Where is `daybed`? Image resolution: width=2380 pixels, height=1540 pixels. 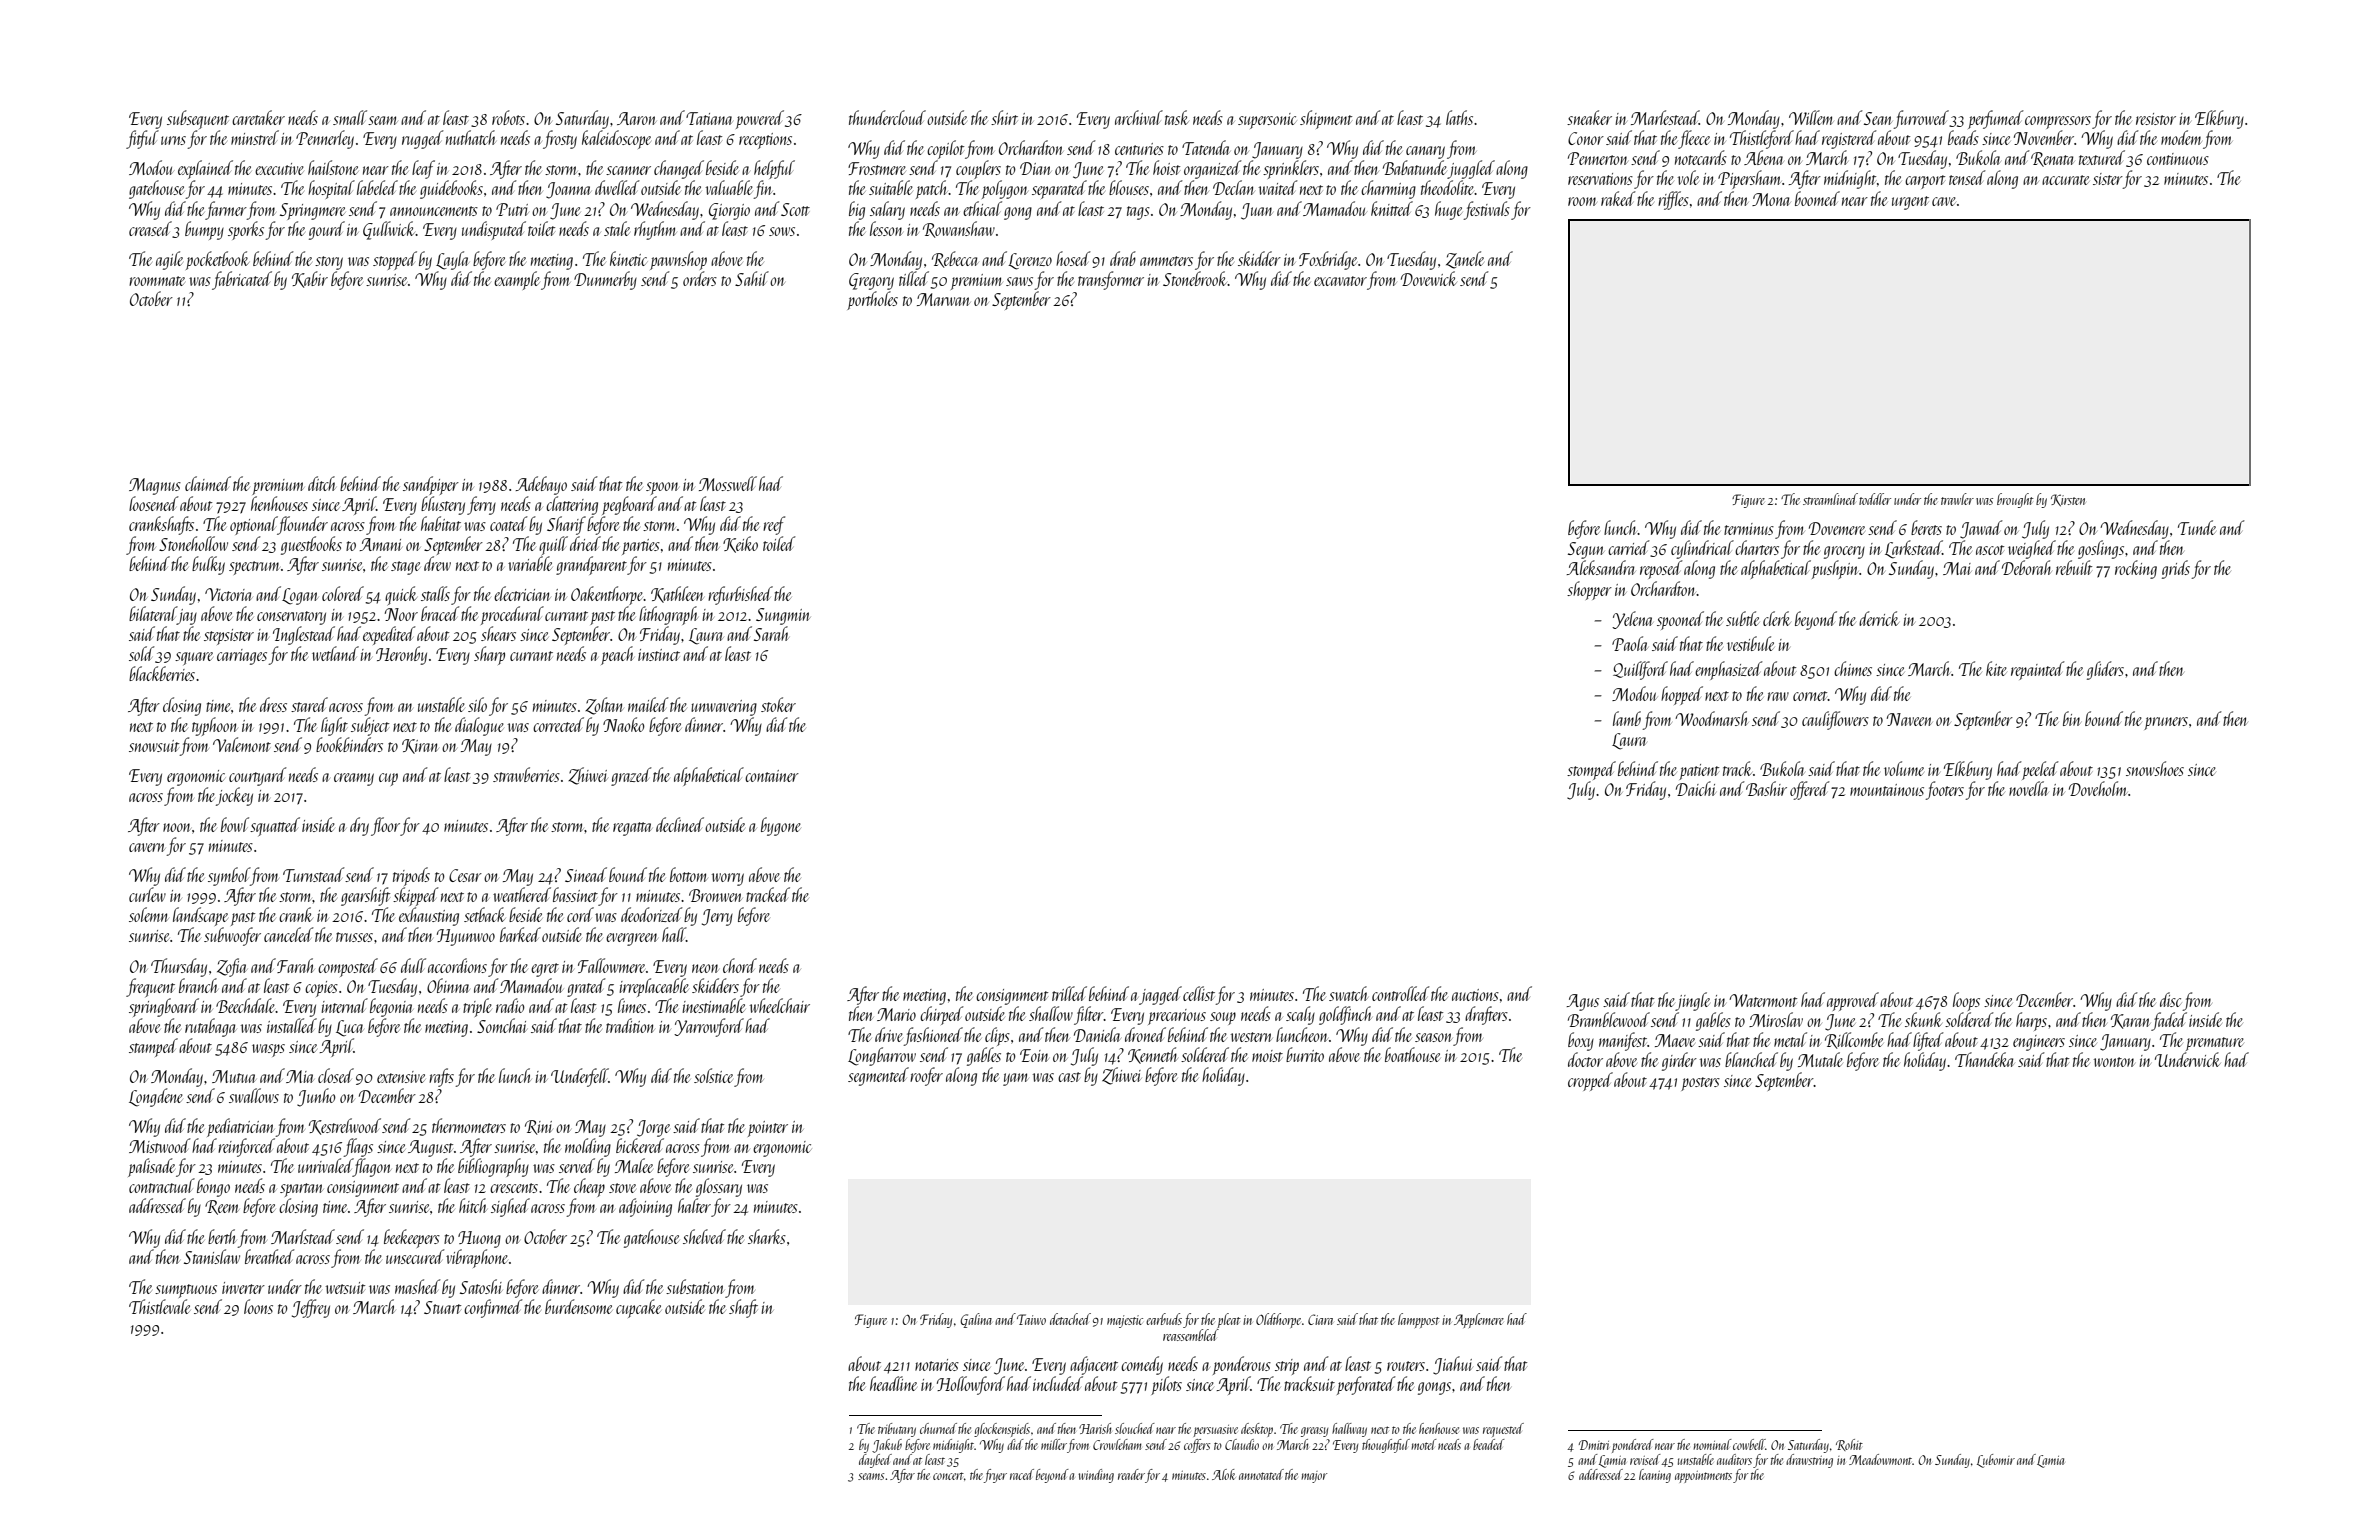
daybed is located at coordinates (875, 1461).
